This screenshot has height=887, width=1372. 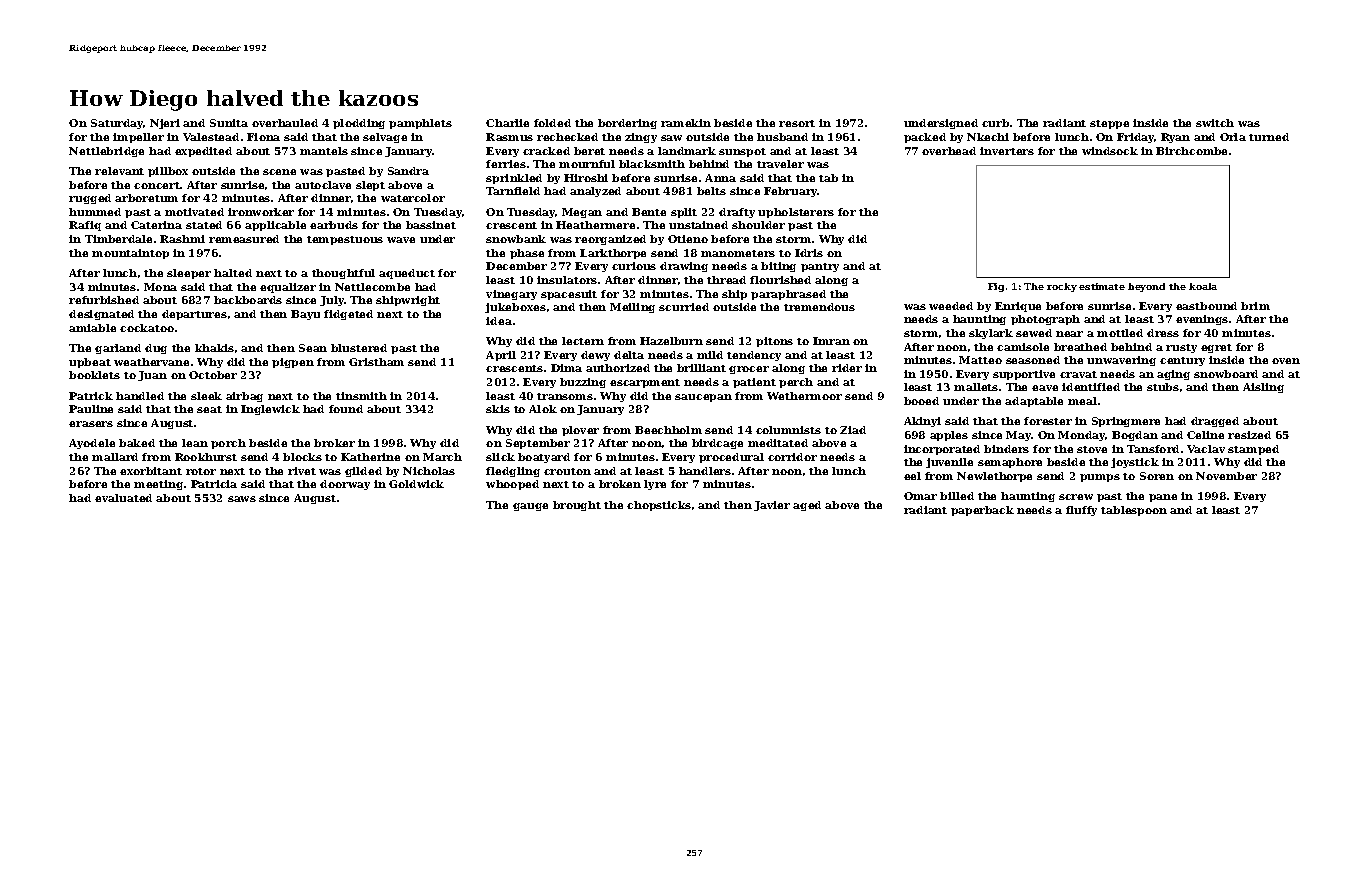 I want to click on evaluated, so click(x=123, y=498).
